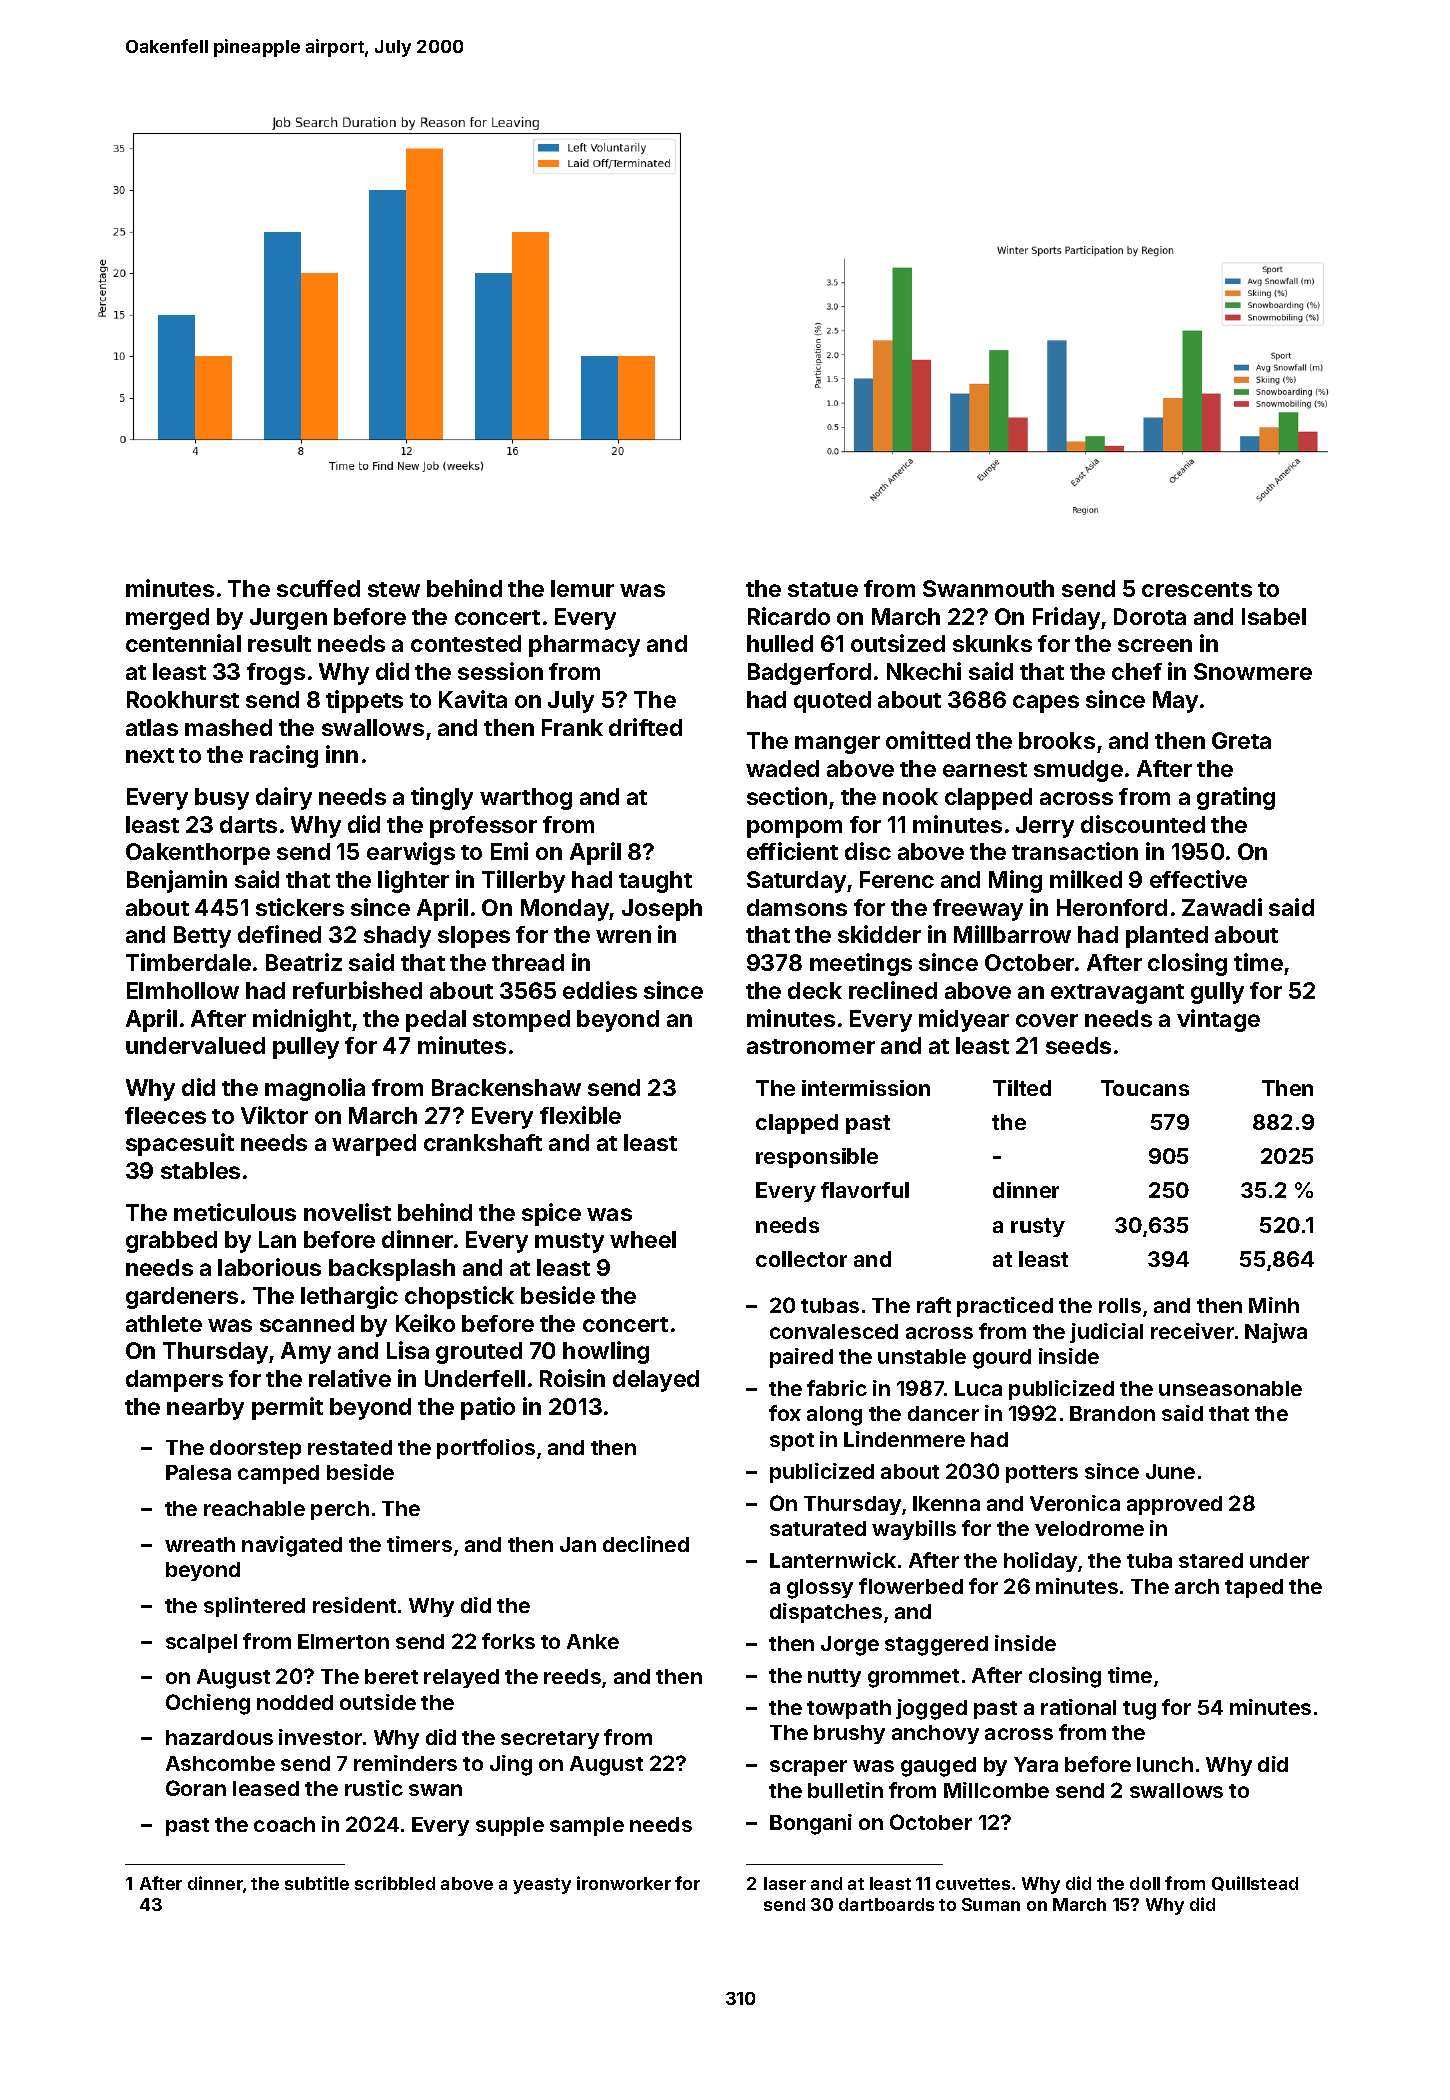  I want to click on lemur, so click(582, 588).
